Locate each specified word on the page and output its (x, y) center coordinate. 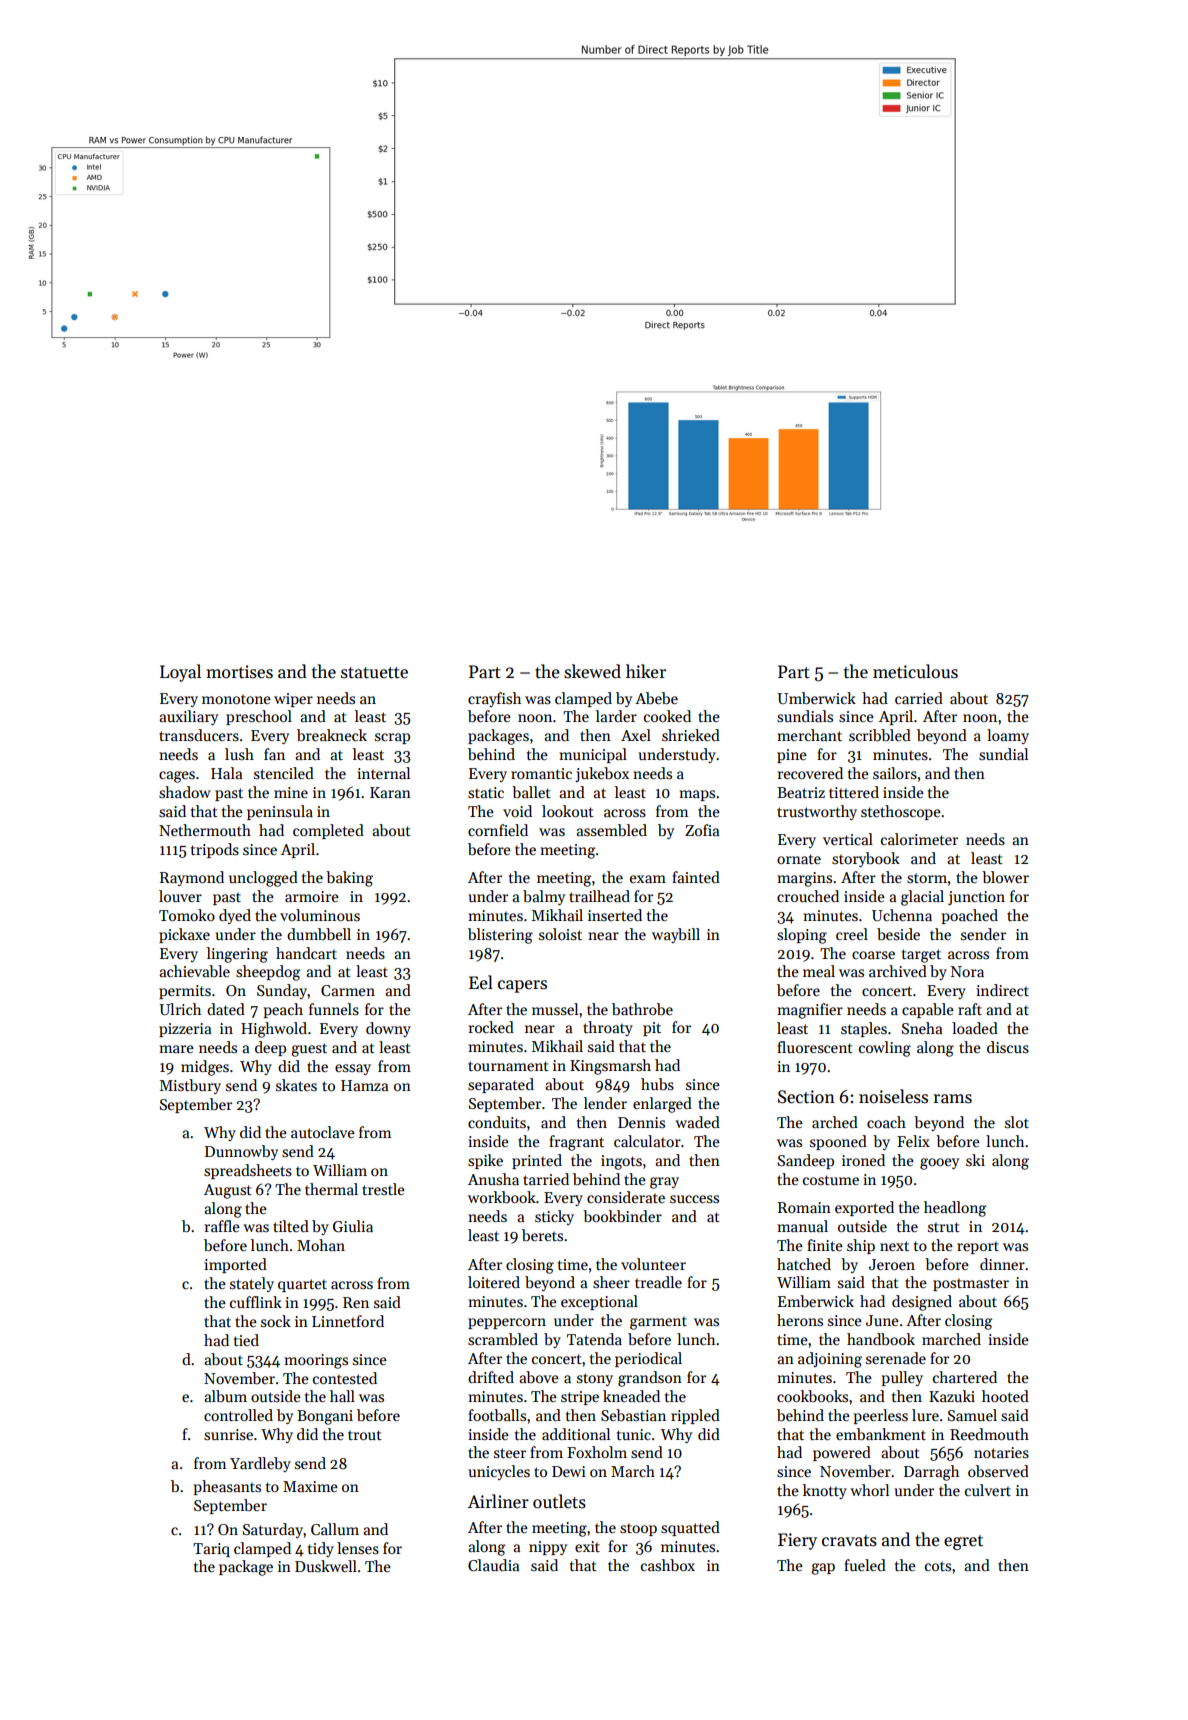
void (517, 811)
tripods (215, 850)
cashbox (668, 1565)
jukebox (602, 774)
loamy (1008, 736)
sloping (802, 936)
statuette (374, 673)
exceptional (599, 1302)
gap (823, 1569)
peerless (880, 1416)
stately (252, 1284)
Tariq (211, 1550)
